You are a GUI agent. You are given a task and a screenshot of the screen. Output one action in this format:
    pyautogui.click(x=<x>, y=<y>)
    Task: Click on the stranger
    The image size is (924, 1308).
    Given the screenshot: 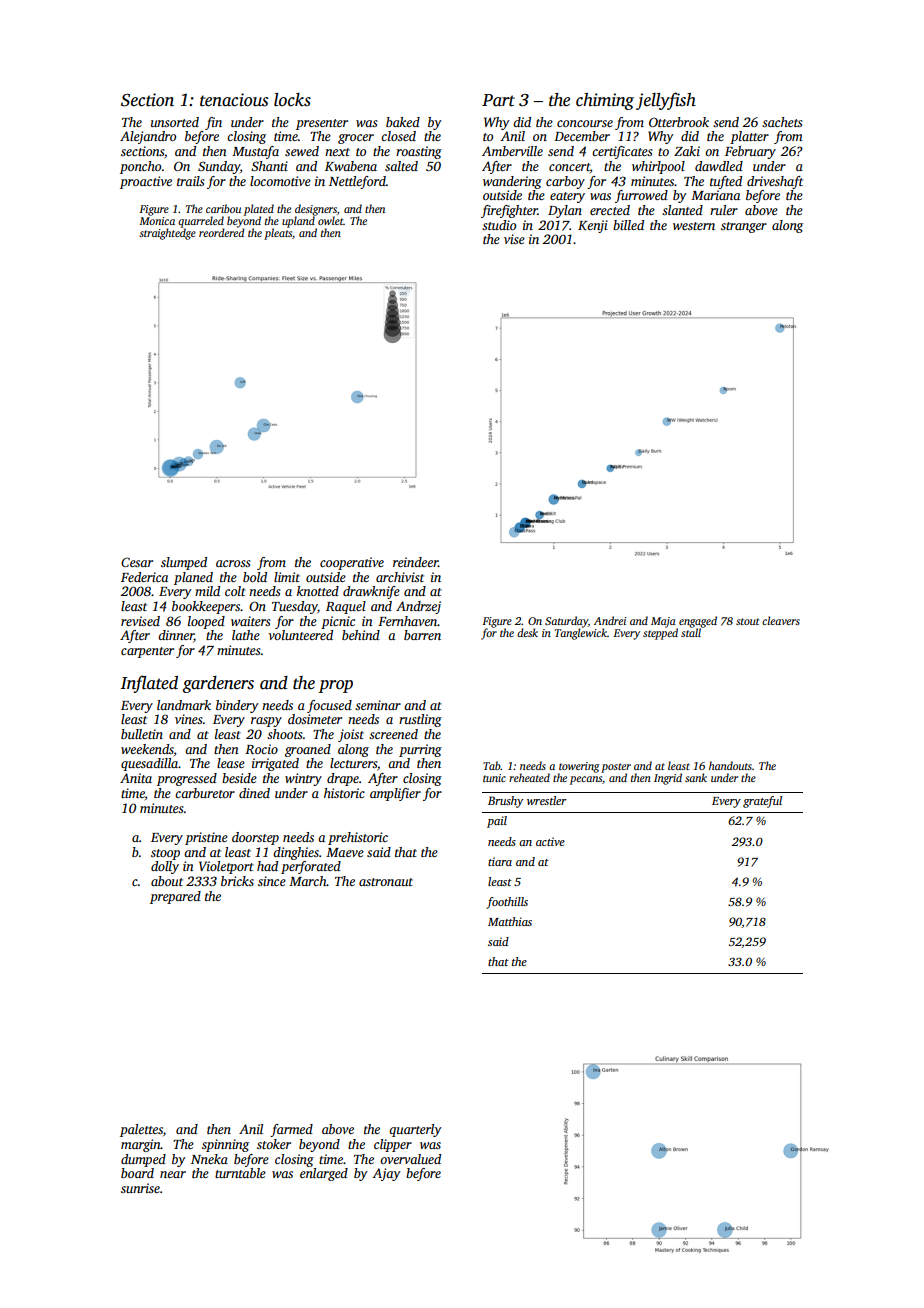 What is the action you would take?
    pyautogui.click(x=744, y=227)
